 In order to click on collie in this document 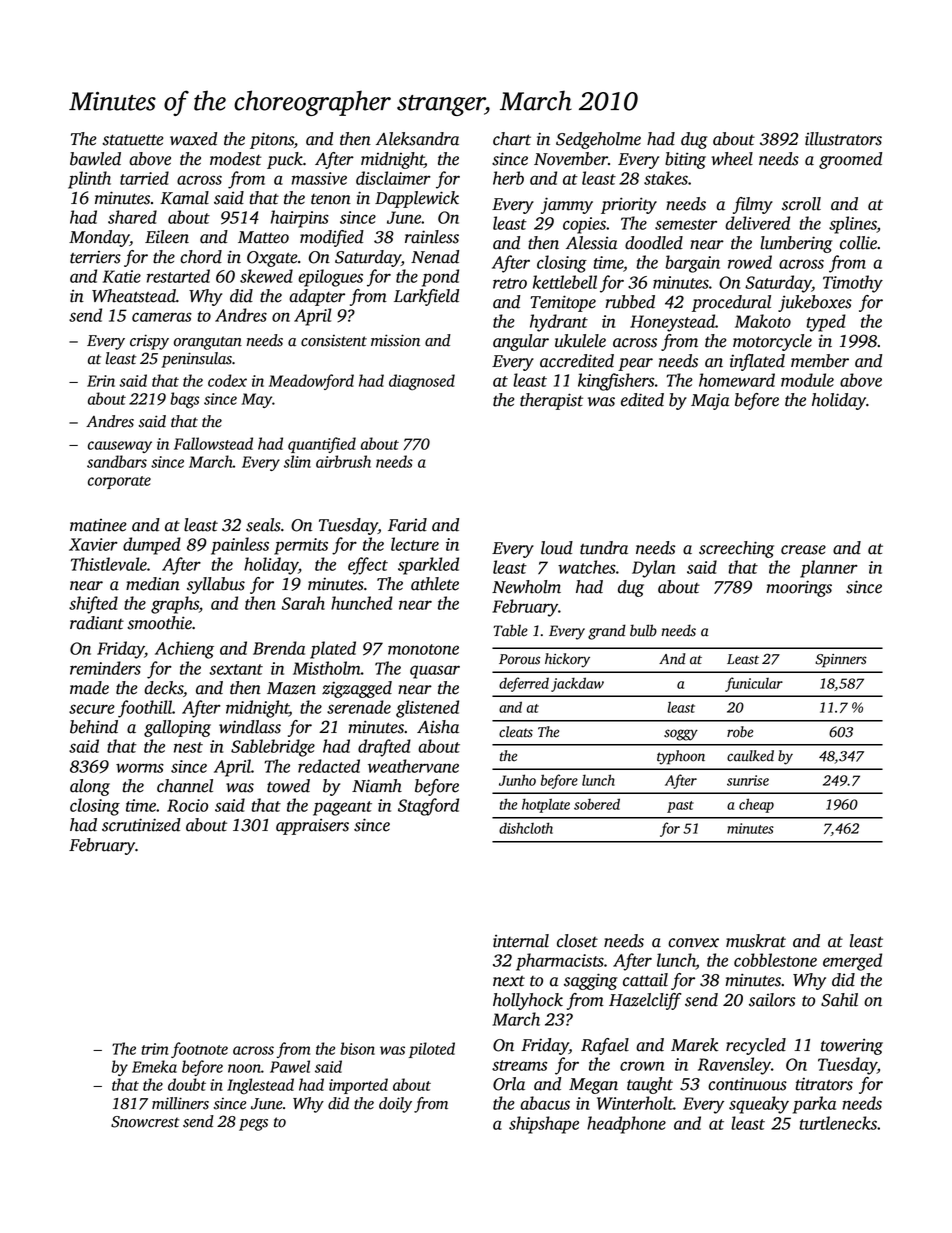, I will do `click(858, 243)`.
